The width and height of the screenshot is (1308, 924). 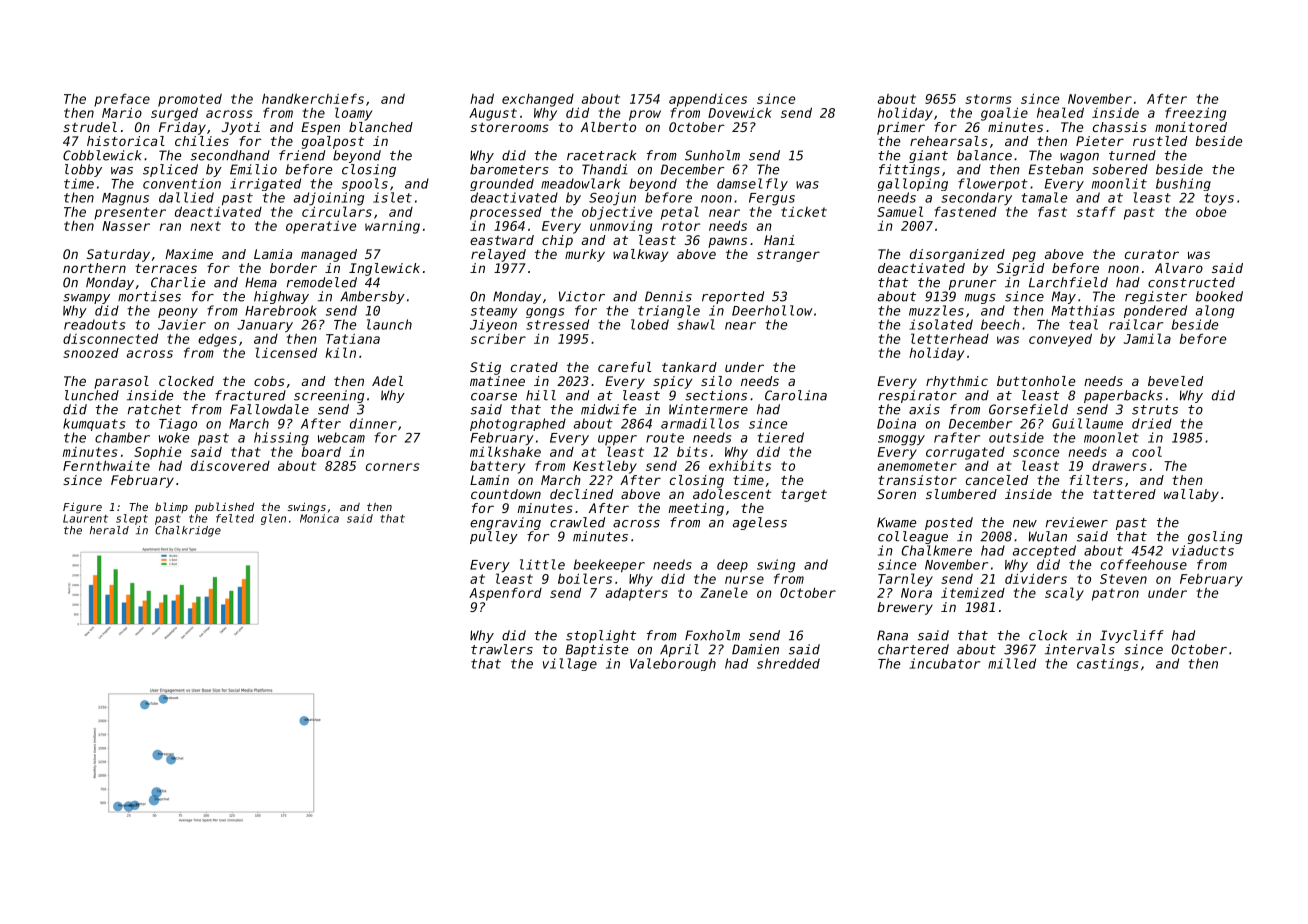 What do you see at coordinates (502, 649) in the screenshot?
I see `trawlers` at bounding box center [502, 649].
